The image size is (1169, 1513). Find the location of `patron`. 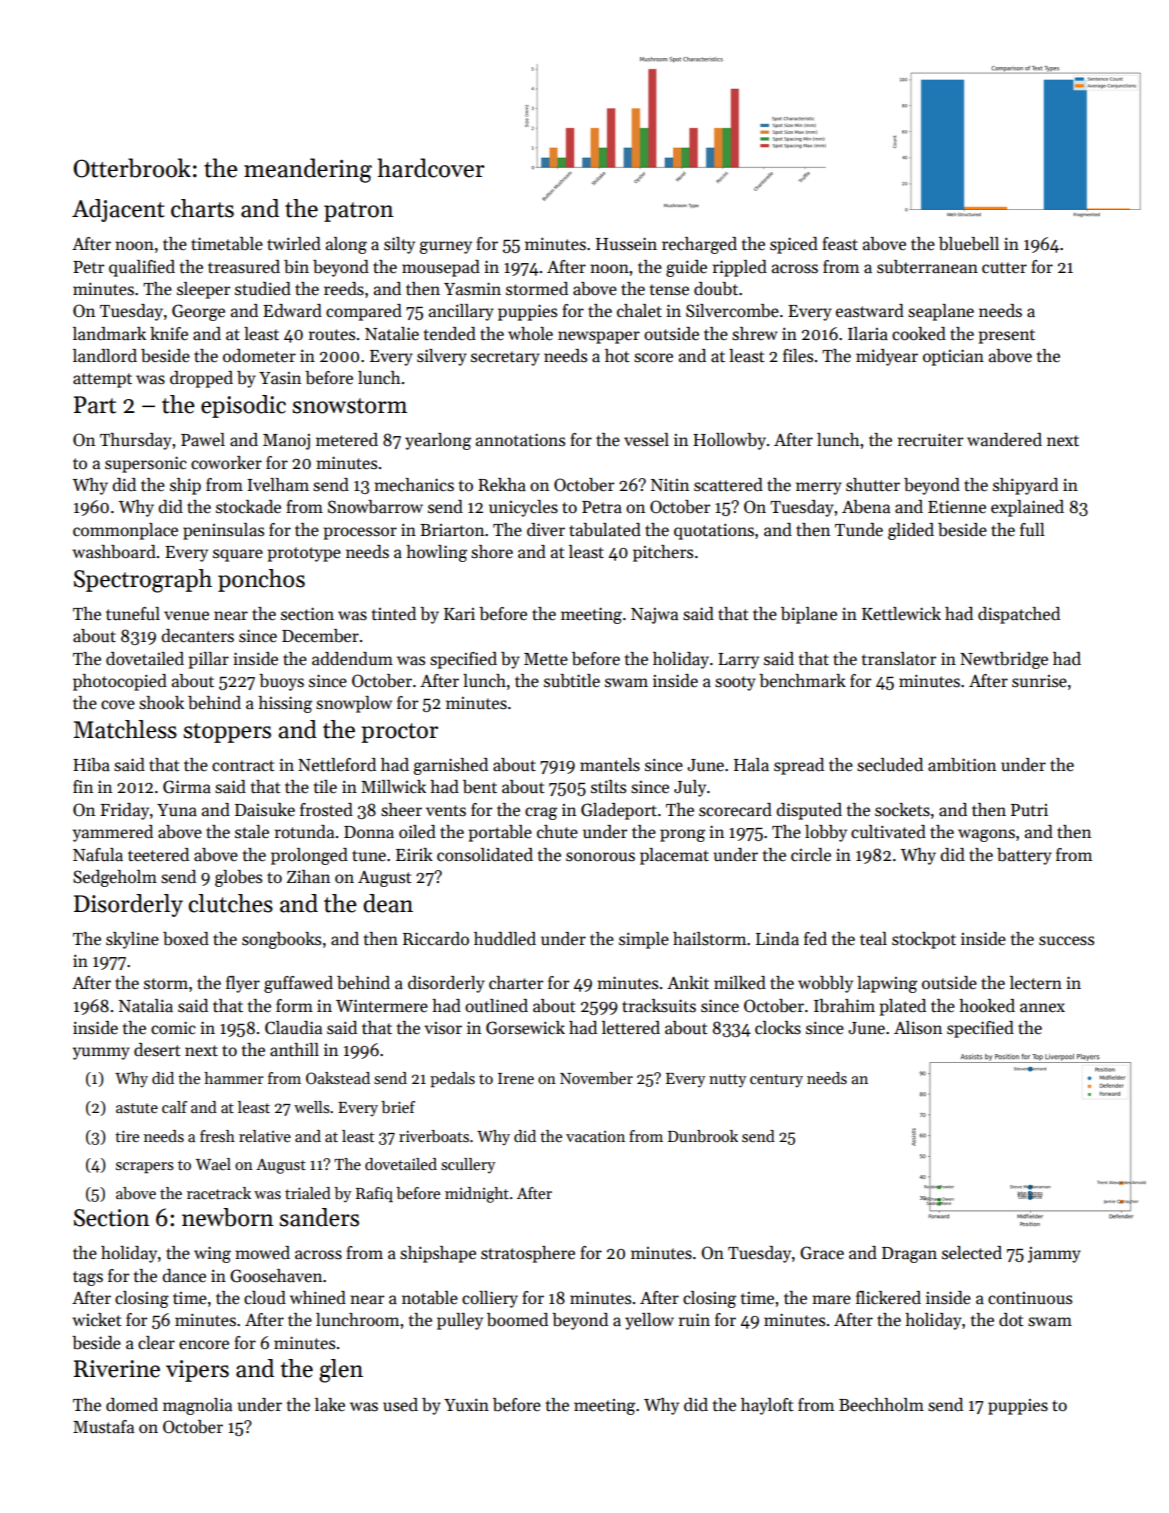

patron is located at coordinates (359, 212).
